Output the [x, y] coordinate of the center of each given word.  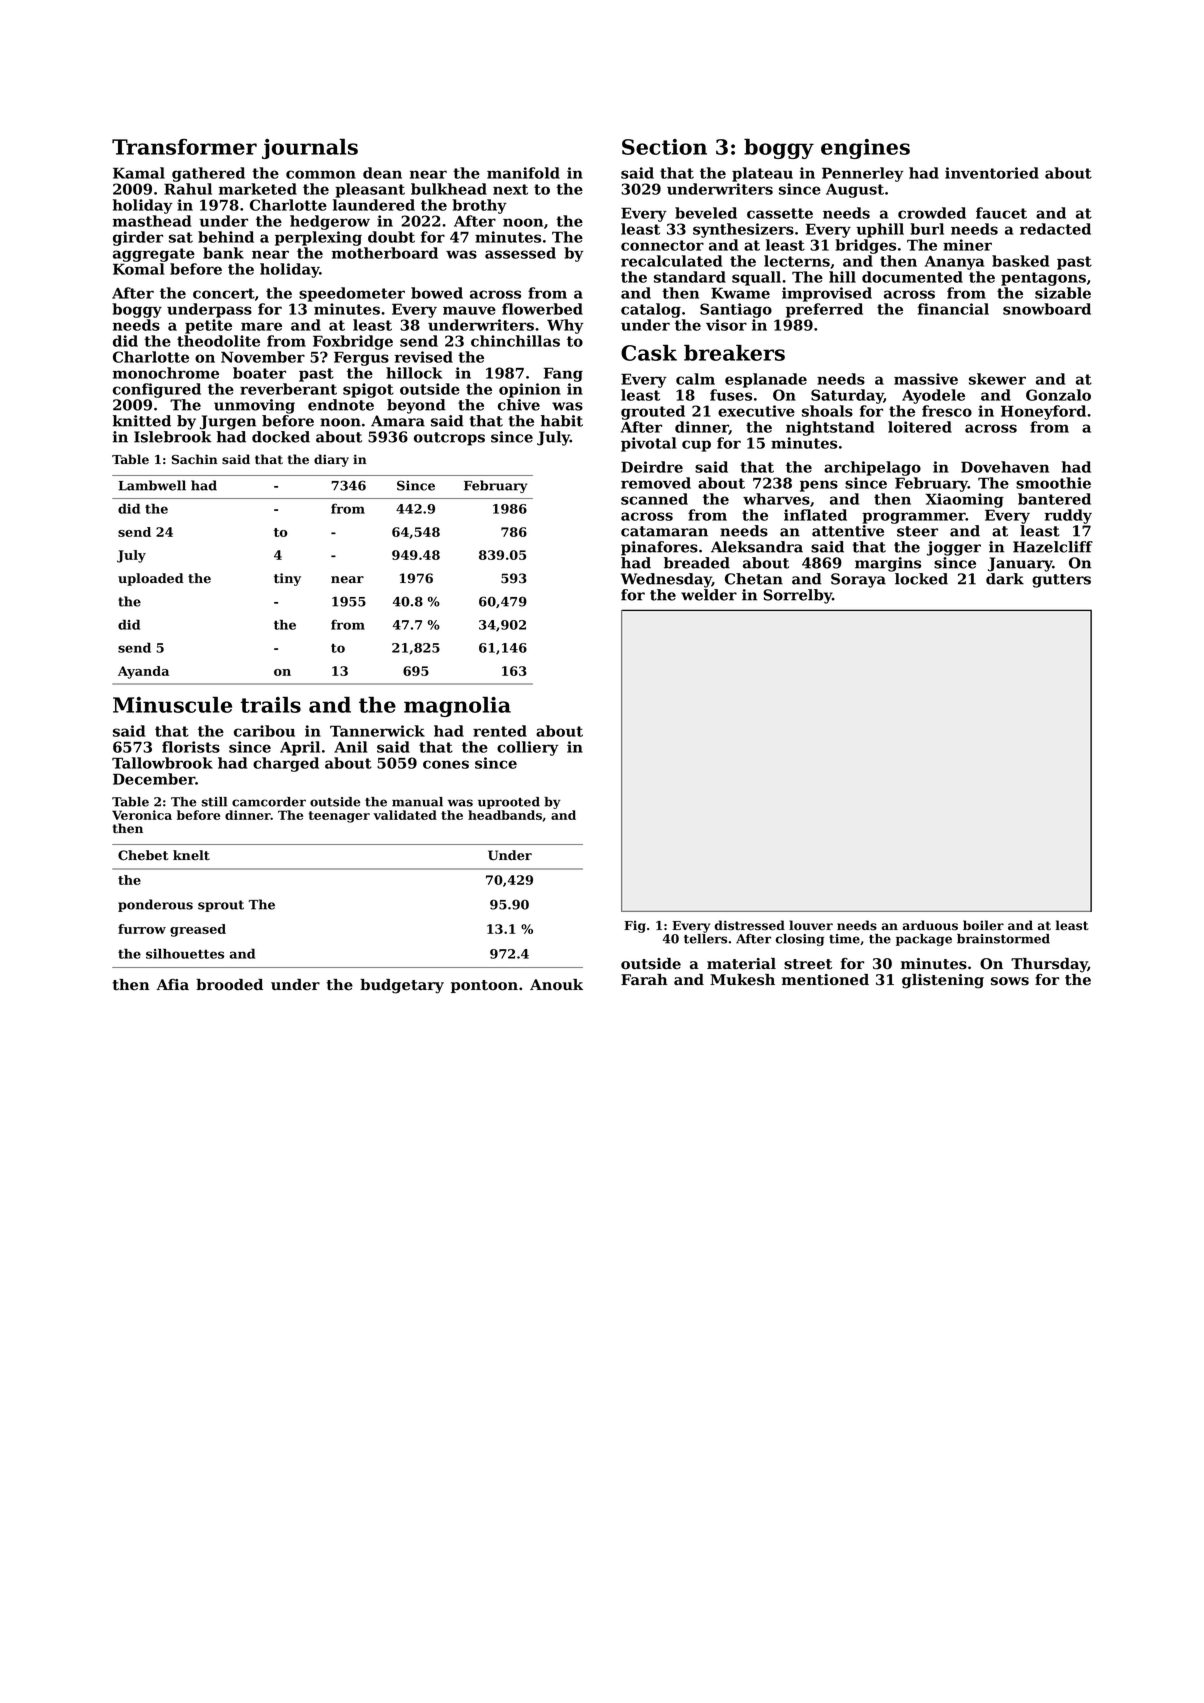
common [321, 174]
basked [1020, 261]
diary [331, 460]
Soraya [858, 580]
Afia [172, 984]
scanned [654, 499]
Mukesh [742, 980]
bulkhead [449, 189]
